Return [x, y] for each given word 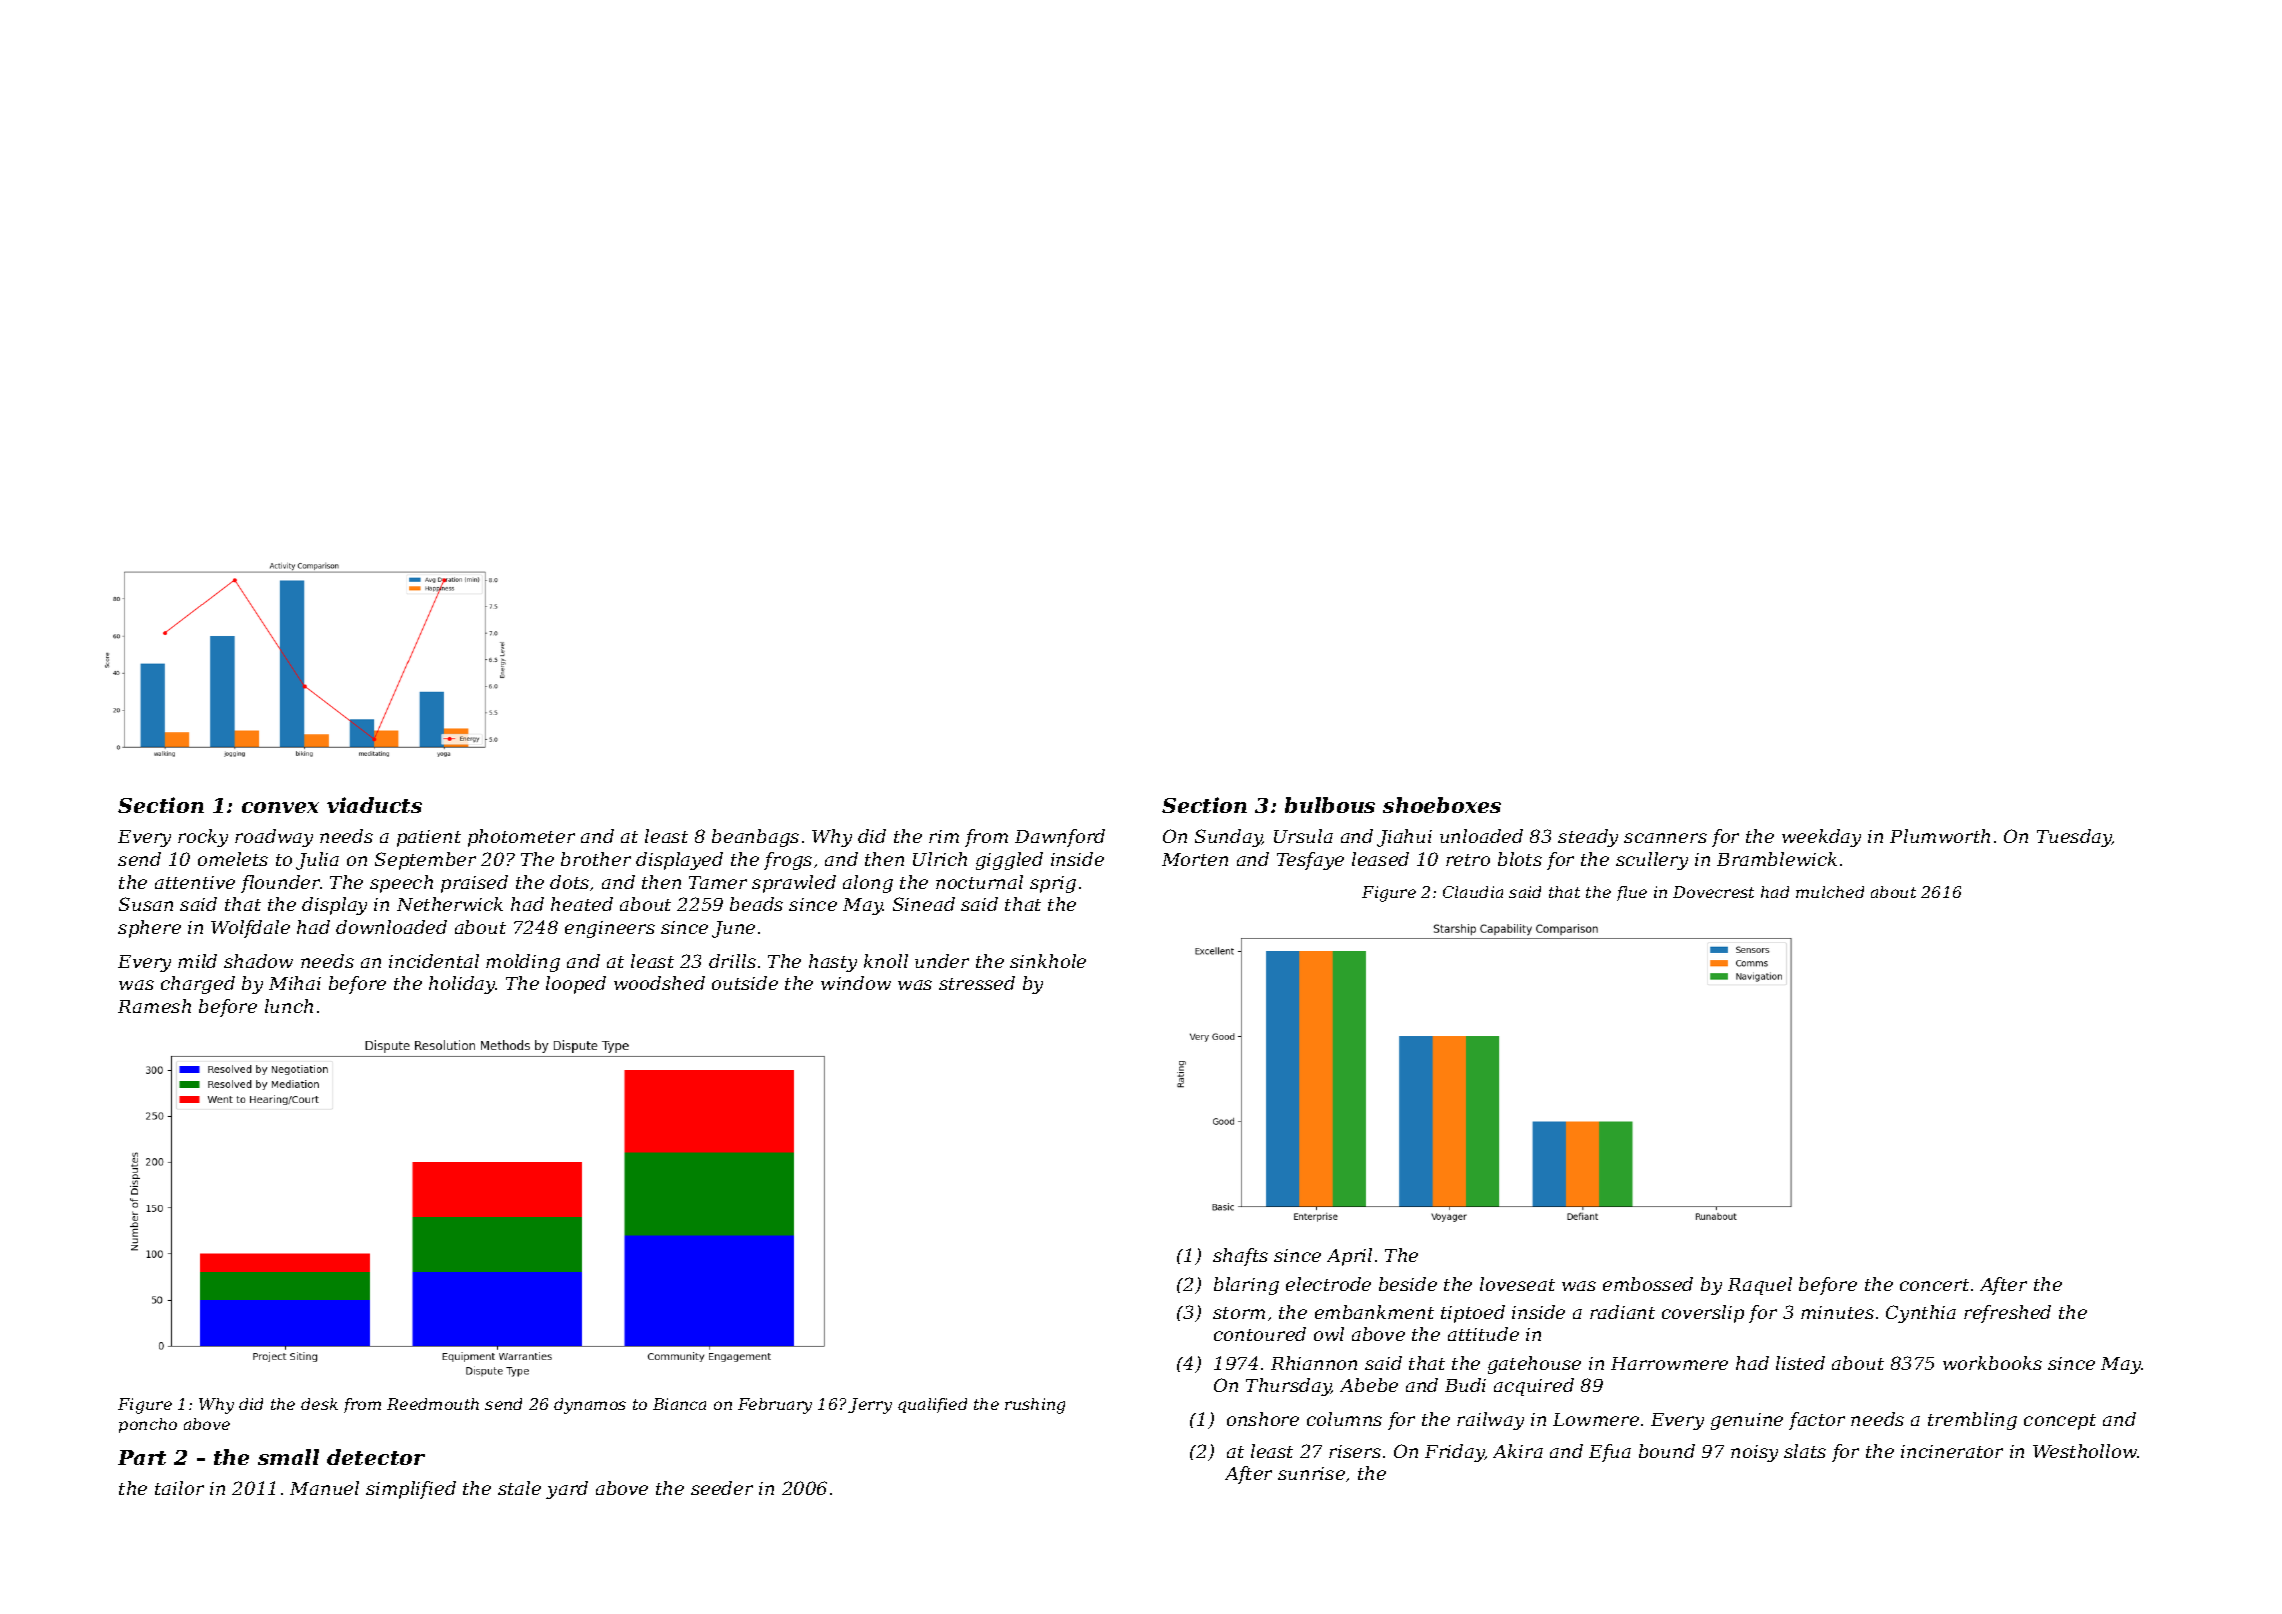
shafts [1240, 1257]
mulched [1830, 892]
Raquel [1760, 1286]
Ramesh [154, 1006]
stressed [977, 983]
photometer [521, 838]
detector [376, 1457]
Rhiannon [1314, 1363]
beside [1408, 1284]
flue [1632, 893]
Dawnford [1060, 838]
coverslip [1703, 1314]
